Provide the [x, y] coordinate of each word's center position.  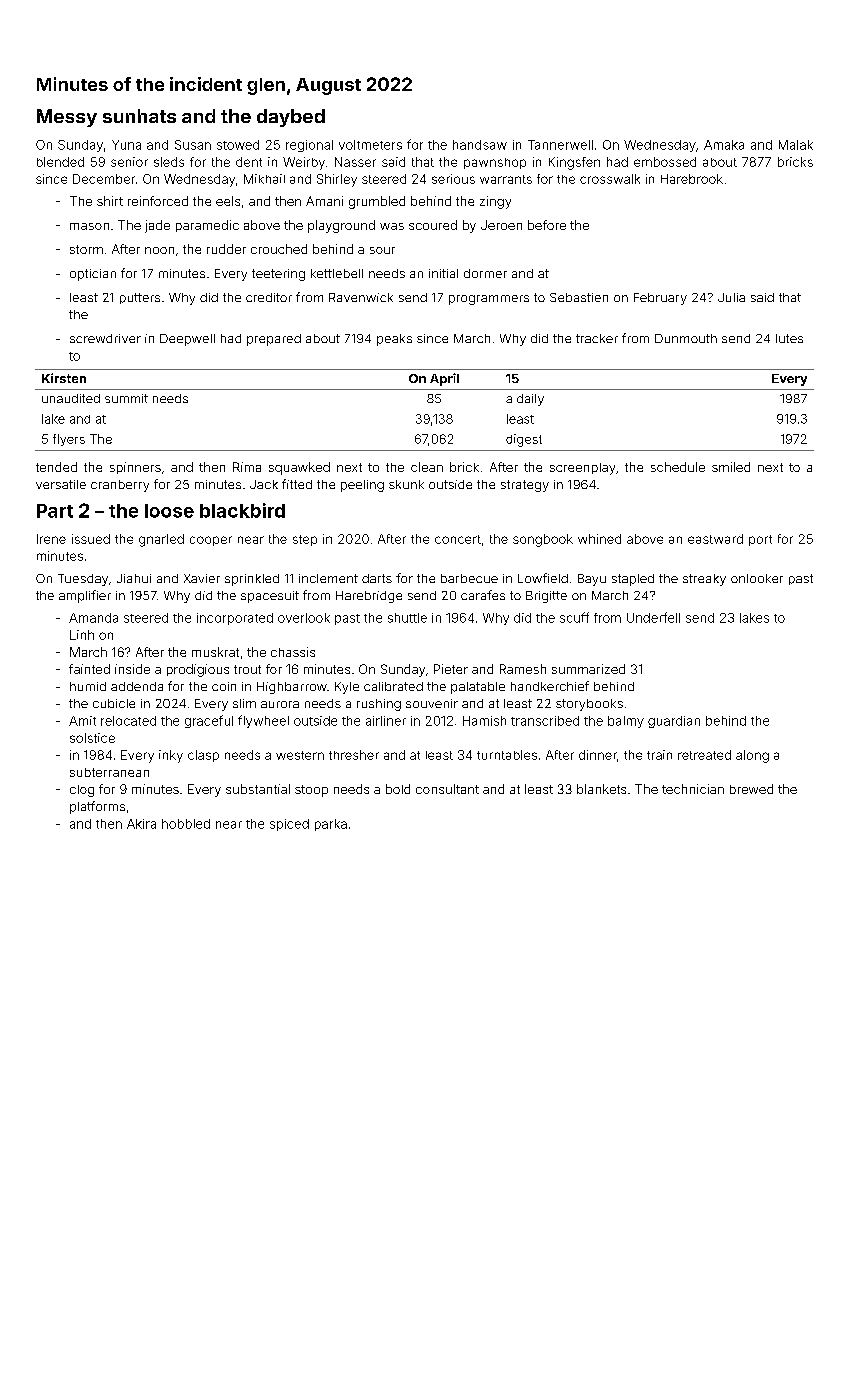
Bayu [592, 580]
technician [693, 789]
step [305, 540]
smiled [731, 467]
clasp [203, 756]
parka [331, 825]
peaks [394, 340]
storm [86, 249]
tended [56, 467]
